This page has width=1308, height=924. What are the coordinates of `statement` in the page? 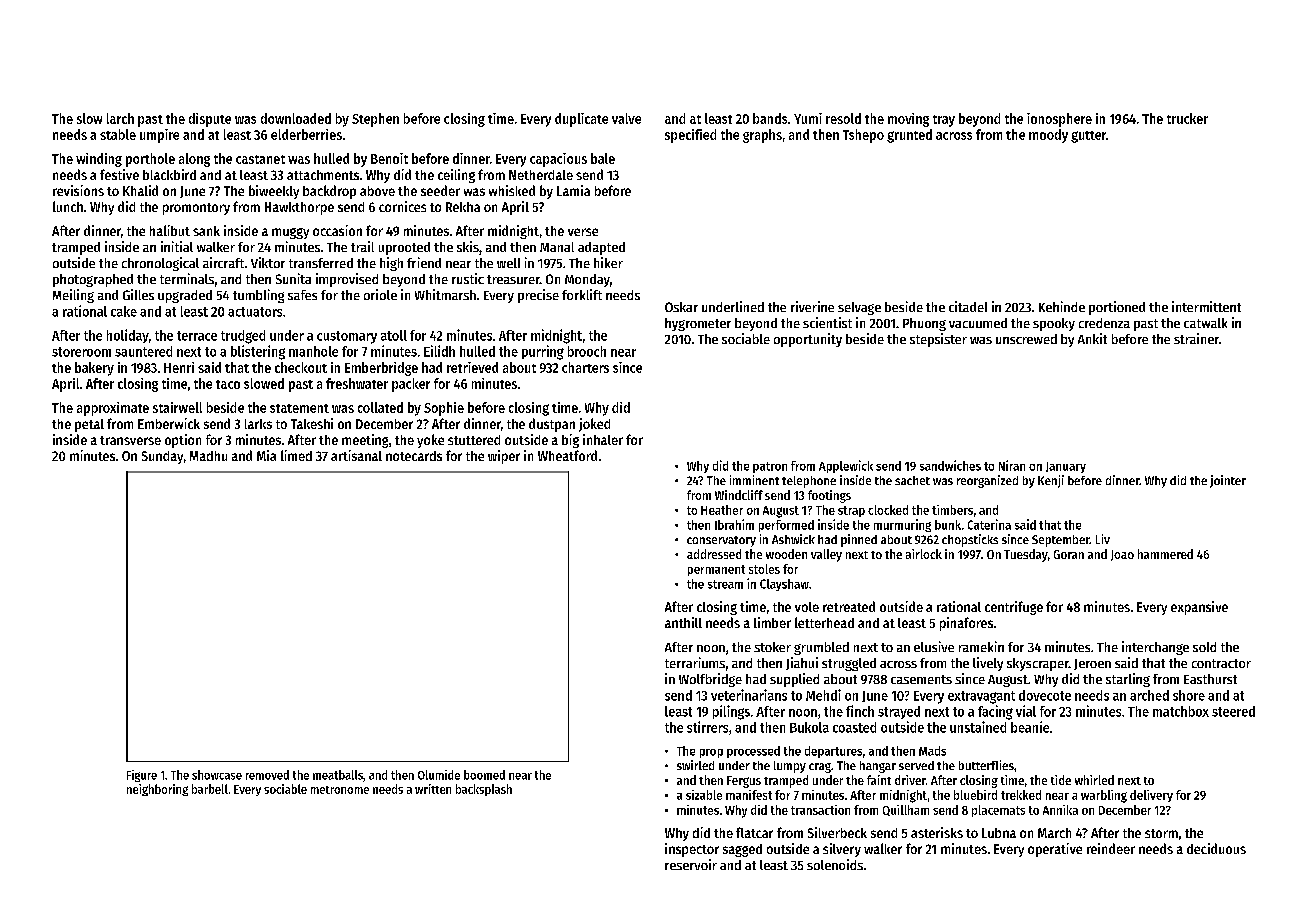 It's located at (299, 408).
